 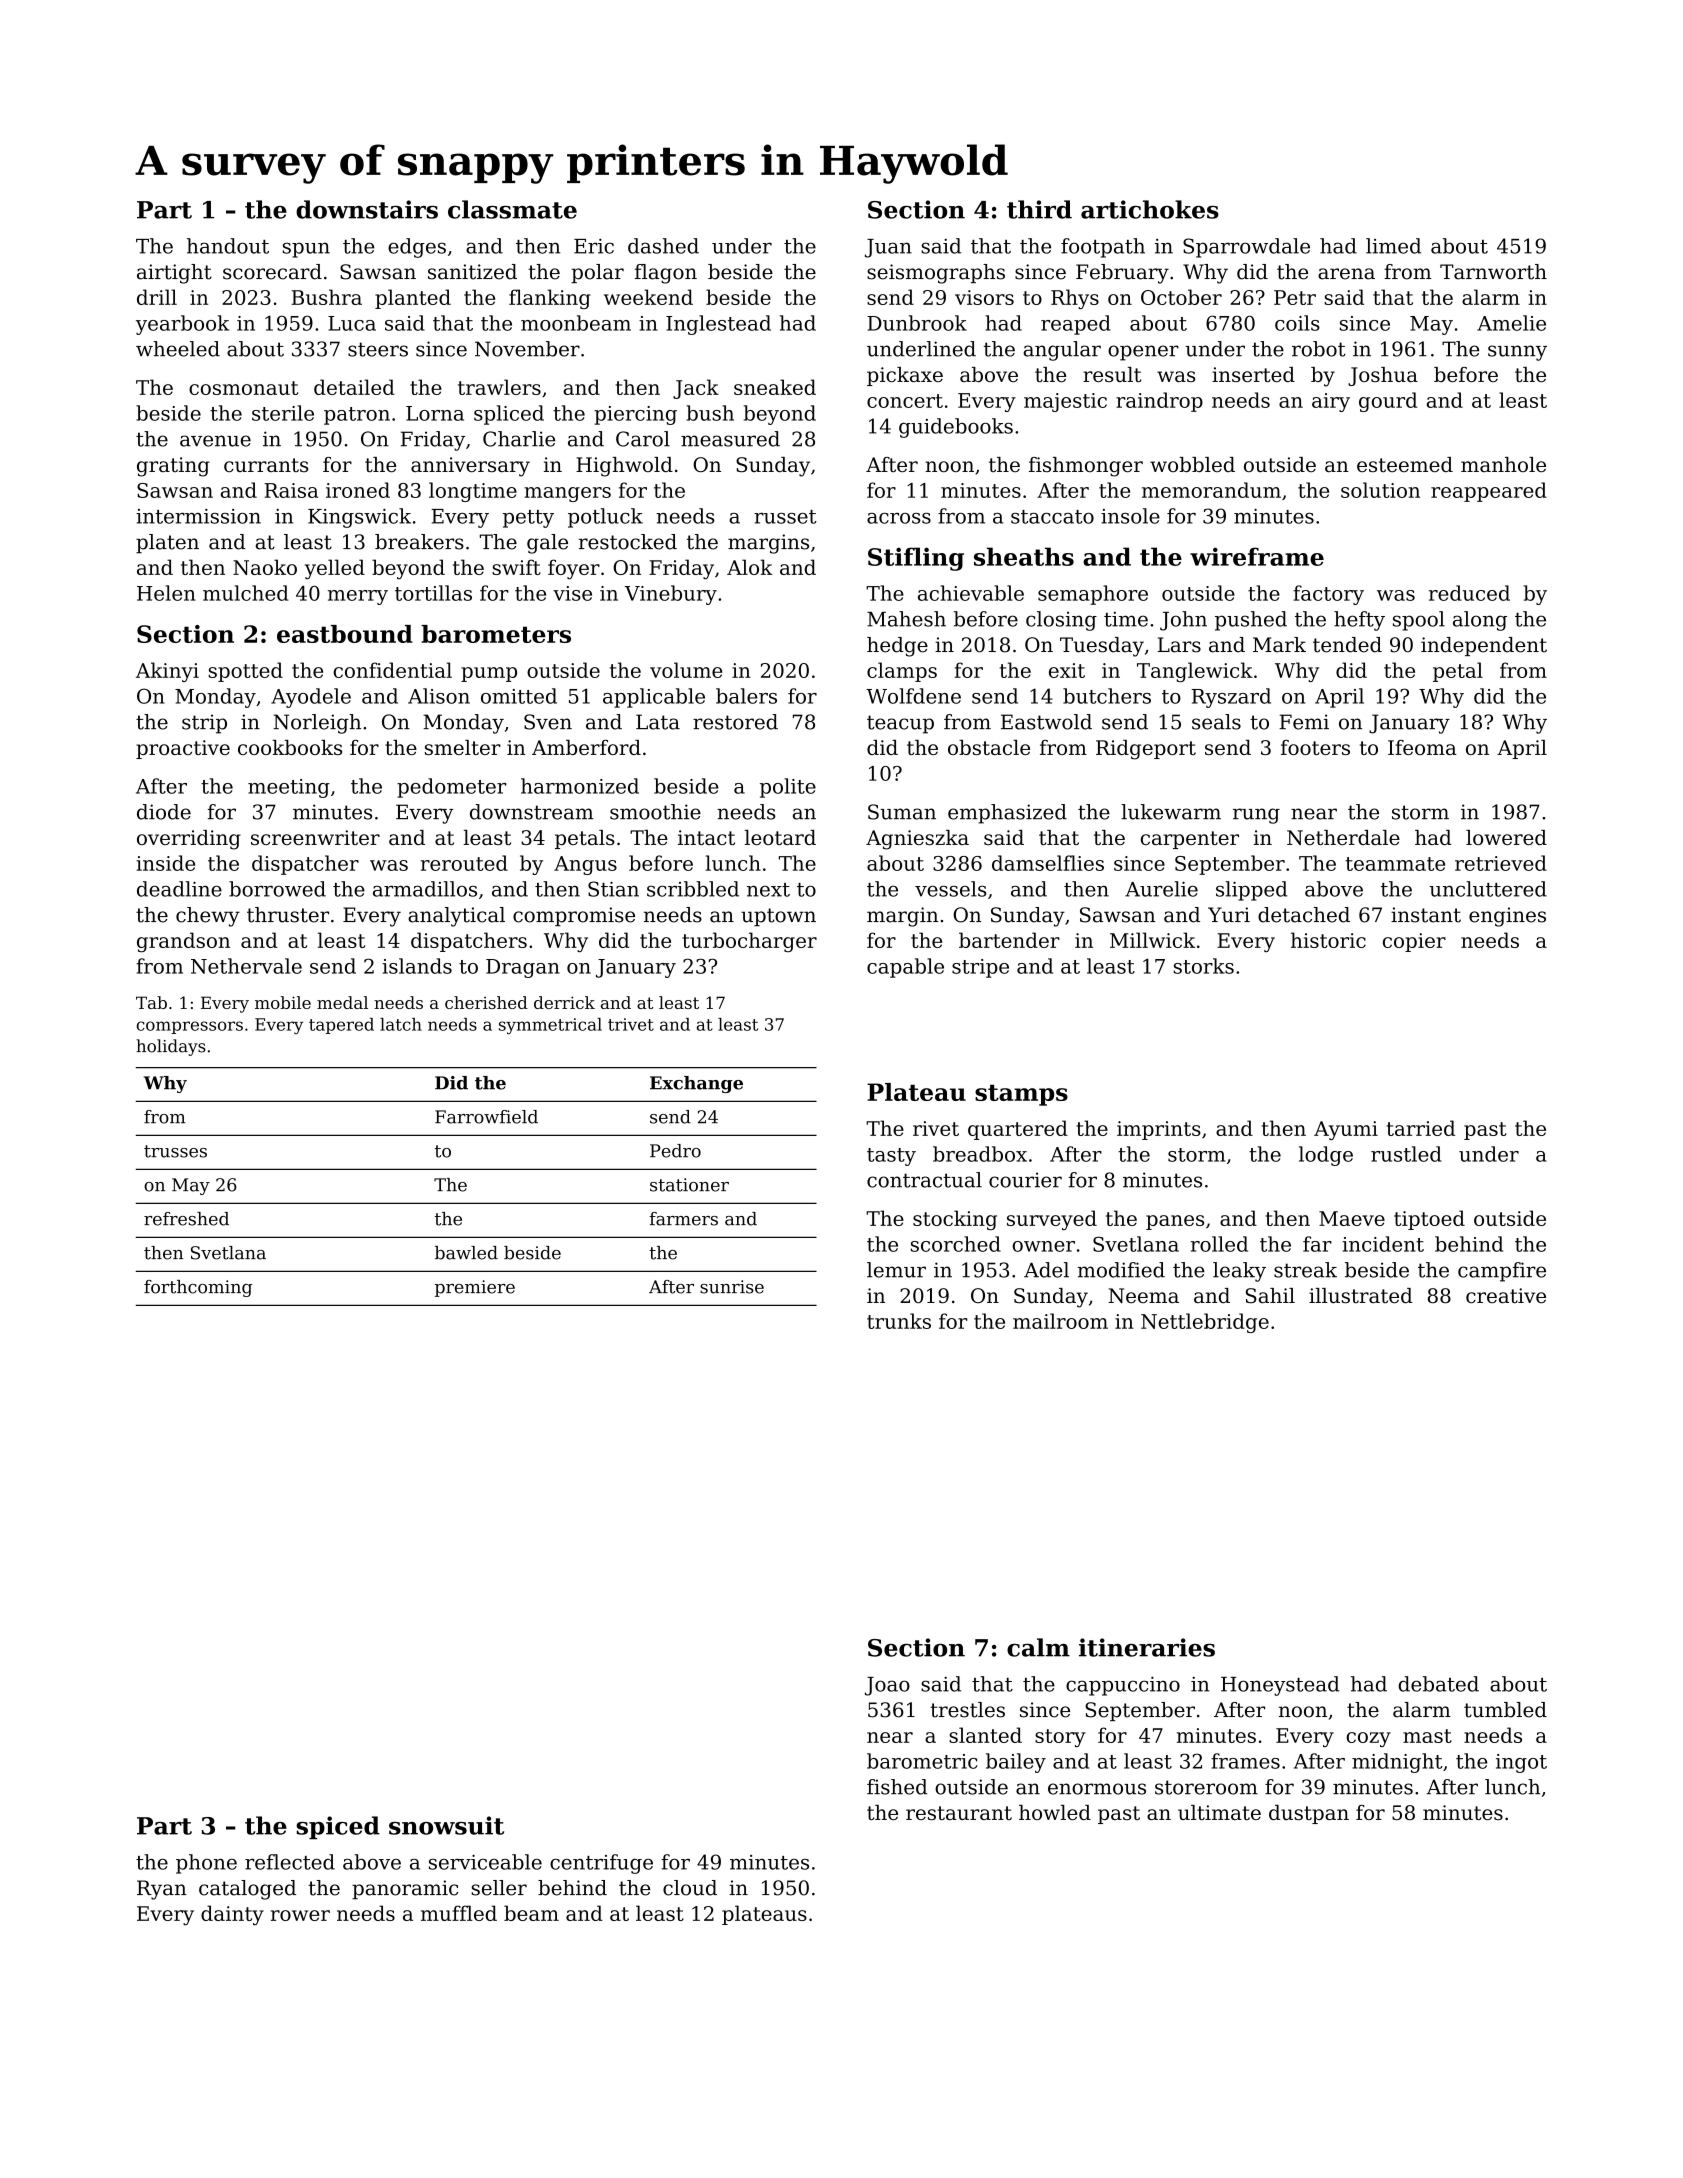 I want to click on artichokes, so click(x=1150, y=209).
